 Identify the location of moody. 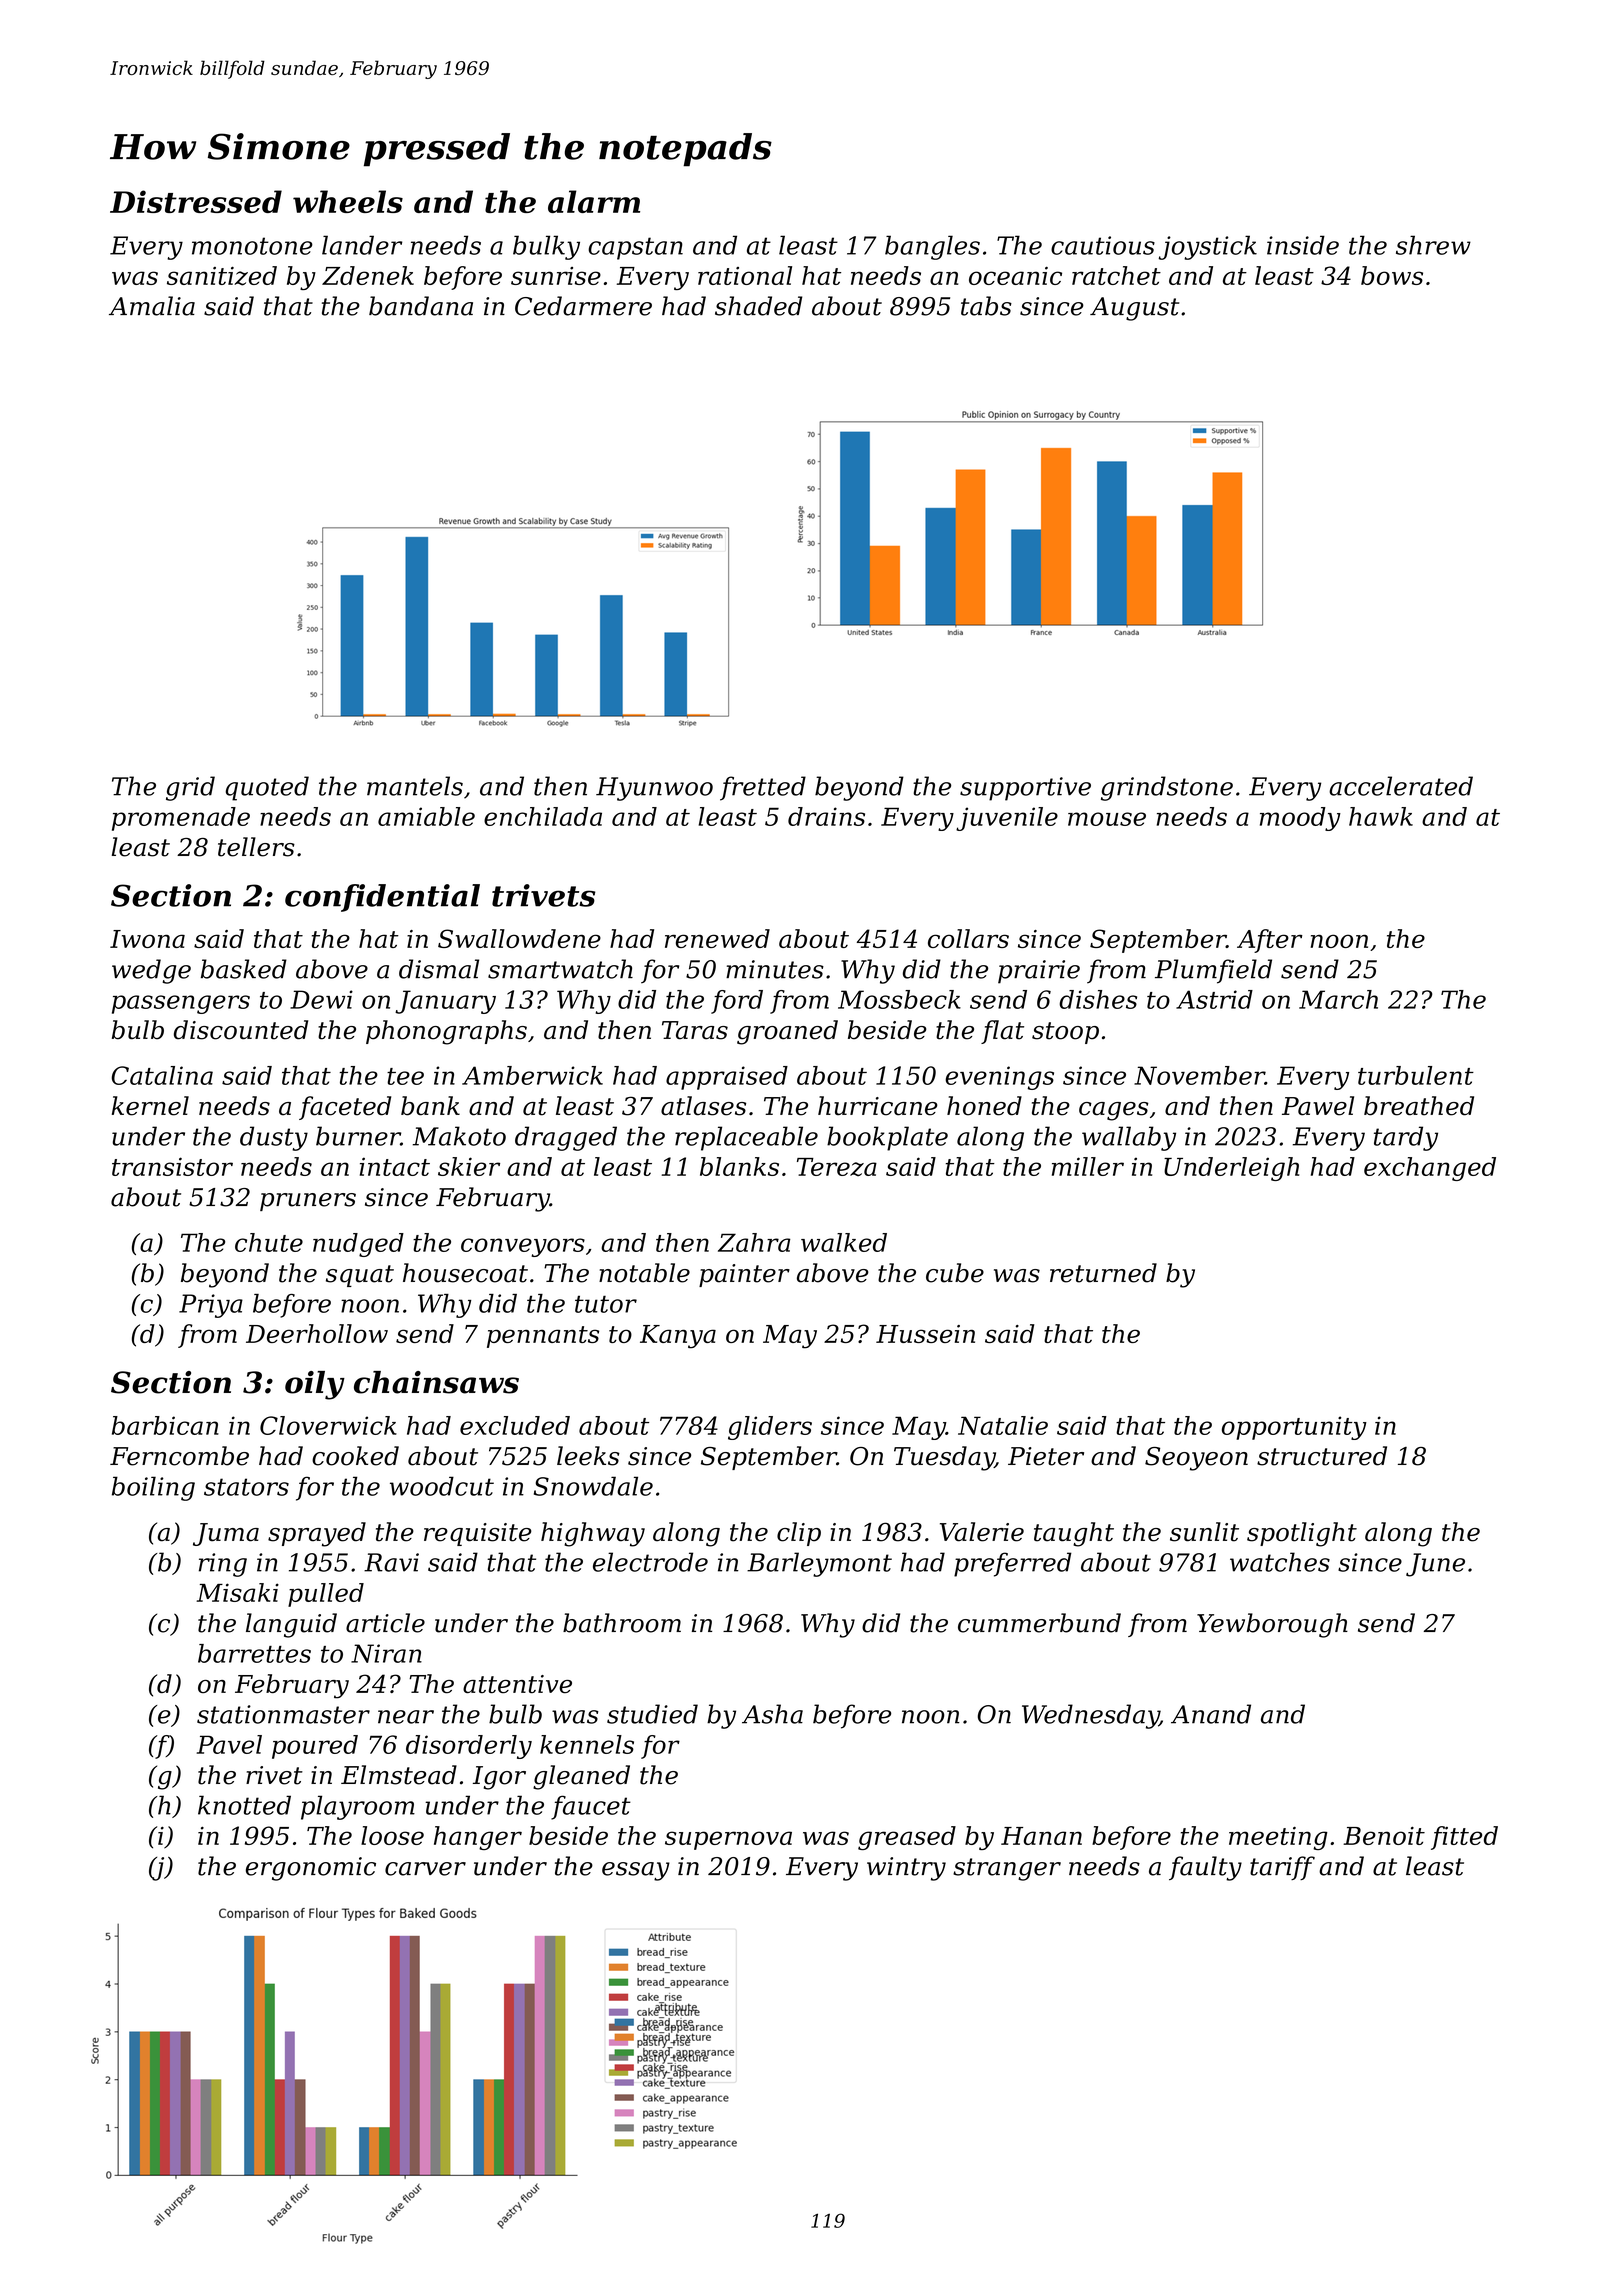
(1300, 819).
